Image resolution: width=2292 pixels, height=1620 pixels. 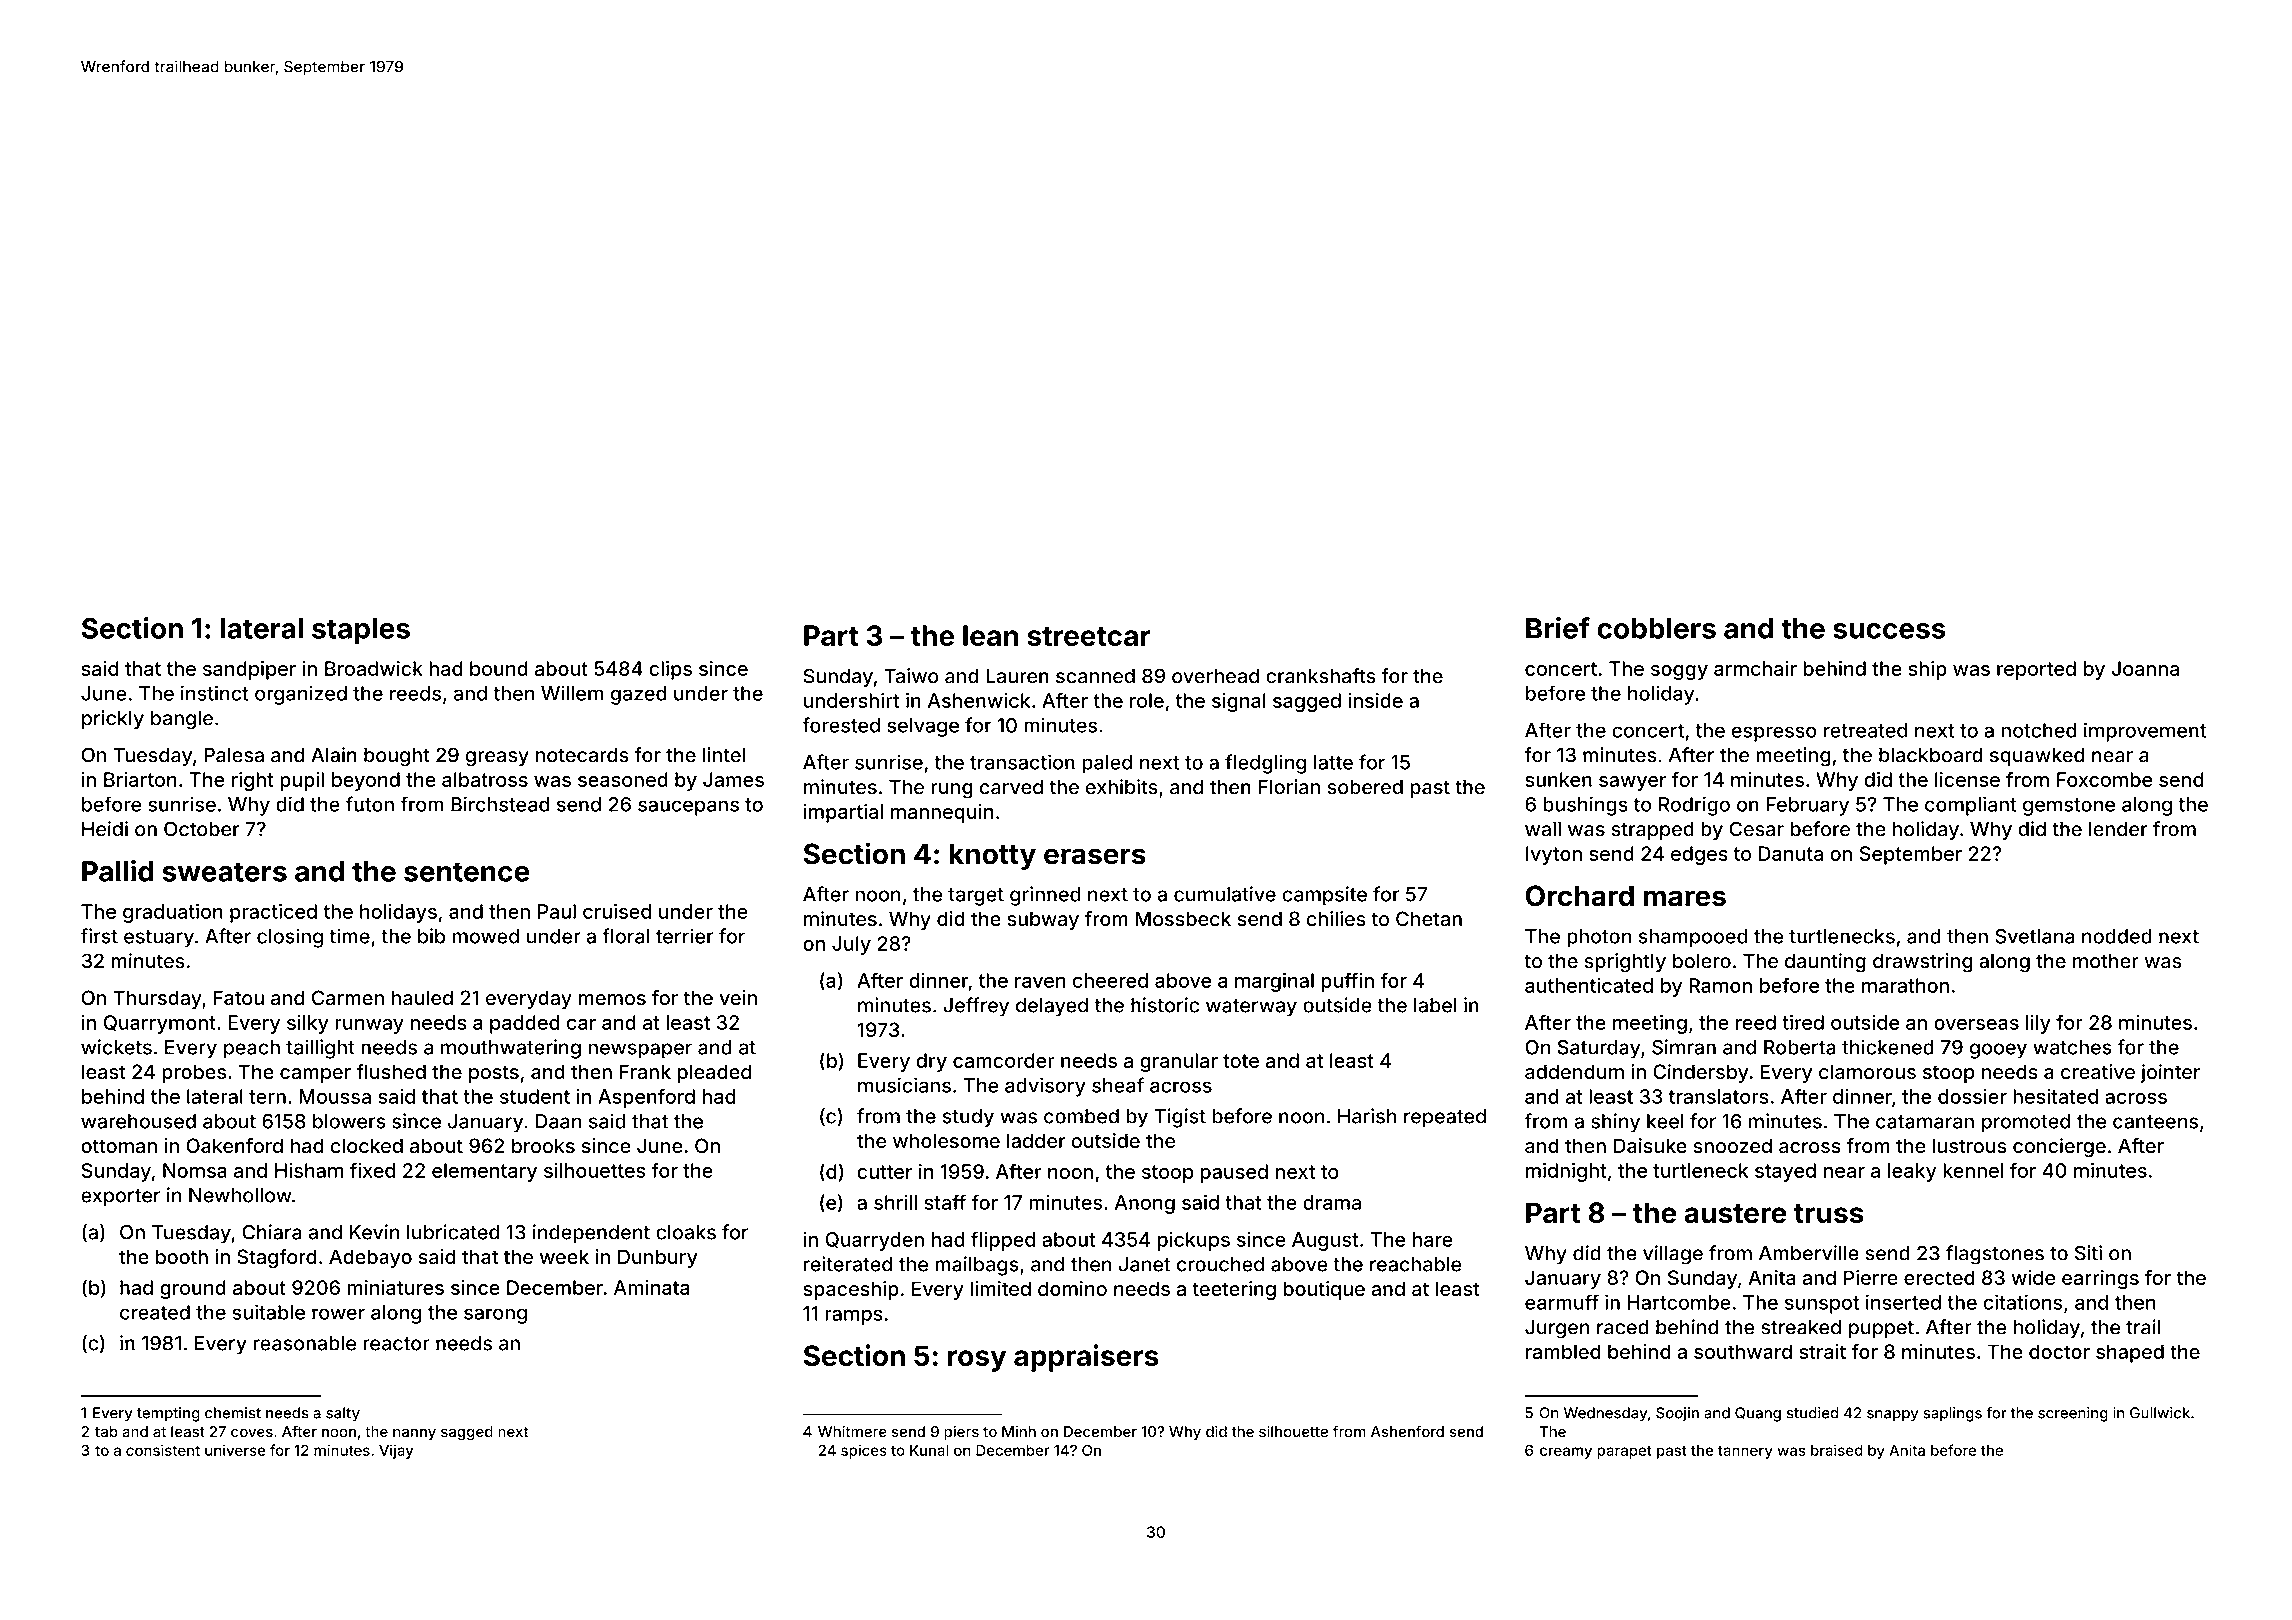 What do you see at coordinates (851, 945) in the document?
I see `July` at bounding box center [851, 945].
